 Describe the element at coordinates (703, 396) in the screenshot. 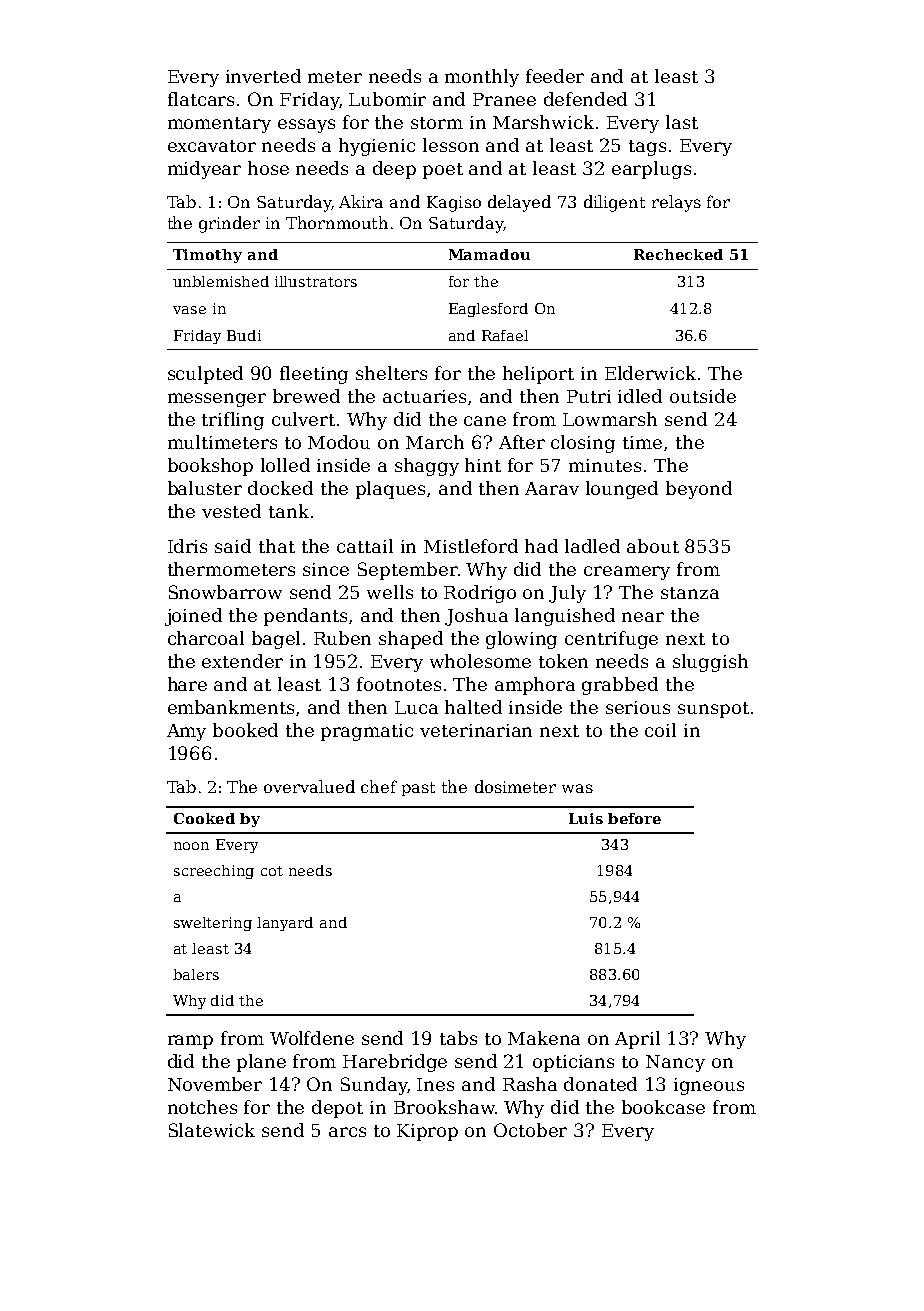

I see `outside` at that location.
